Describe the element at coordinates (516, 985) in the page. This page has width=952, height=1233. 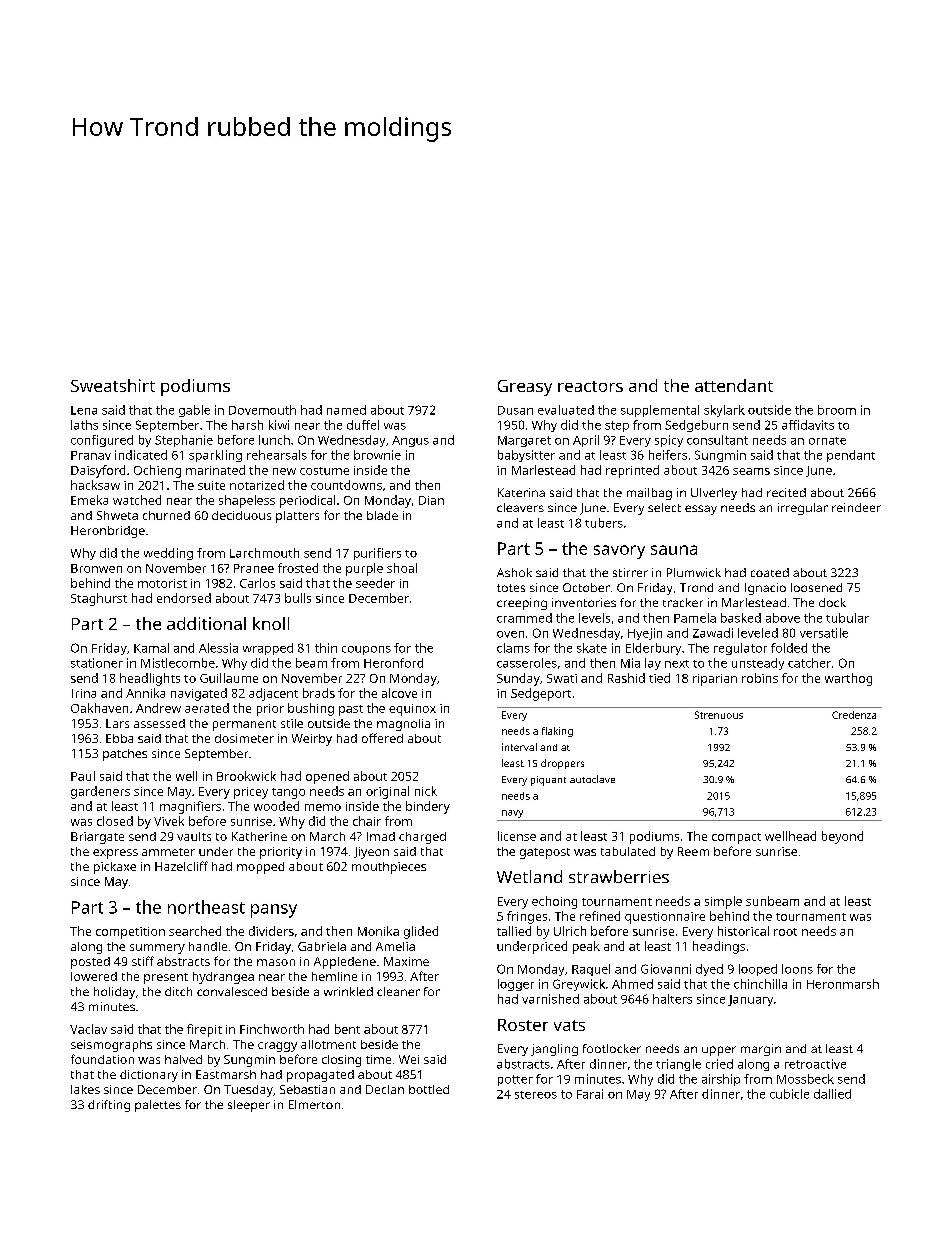
I see `logger` at that location.
